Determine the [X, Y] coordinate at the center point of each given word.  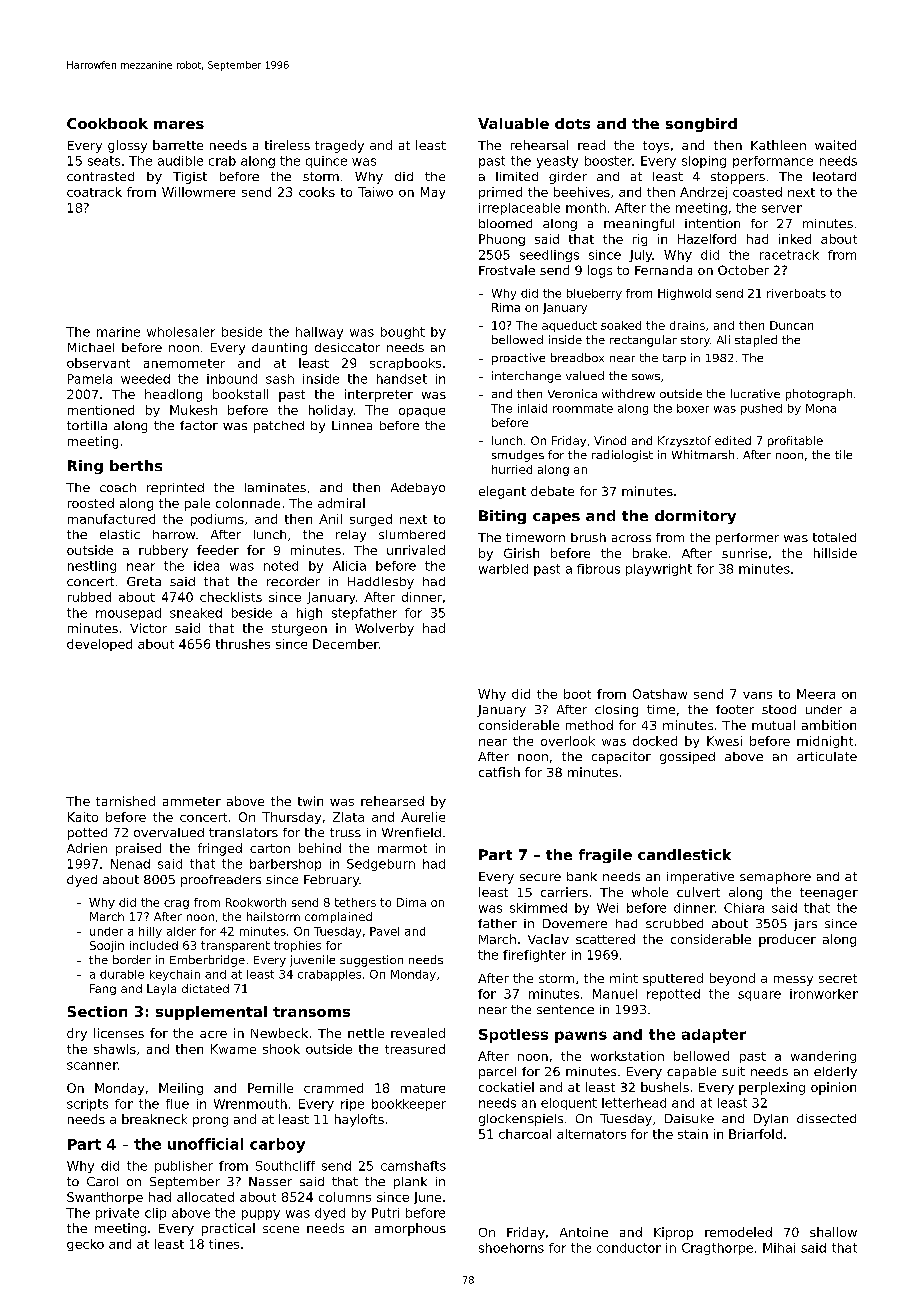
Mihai [779, 1248]
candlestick [684, 854]
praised [138, 849]
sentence [565, 1009]
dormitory [695, 517]
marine [118, 332]
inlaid [532, 408]
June [427, 1198]
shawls [115, 1049]
